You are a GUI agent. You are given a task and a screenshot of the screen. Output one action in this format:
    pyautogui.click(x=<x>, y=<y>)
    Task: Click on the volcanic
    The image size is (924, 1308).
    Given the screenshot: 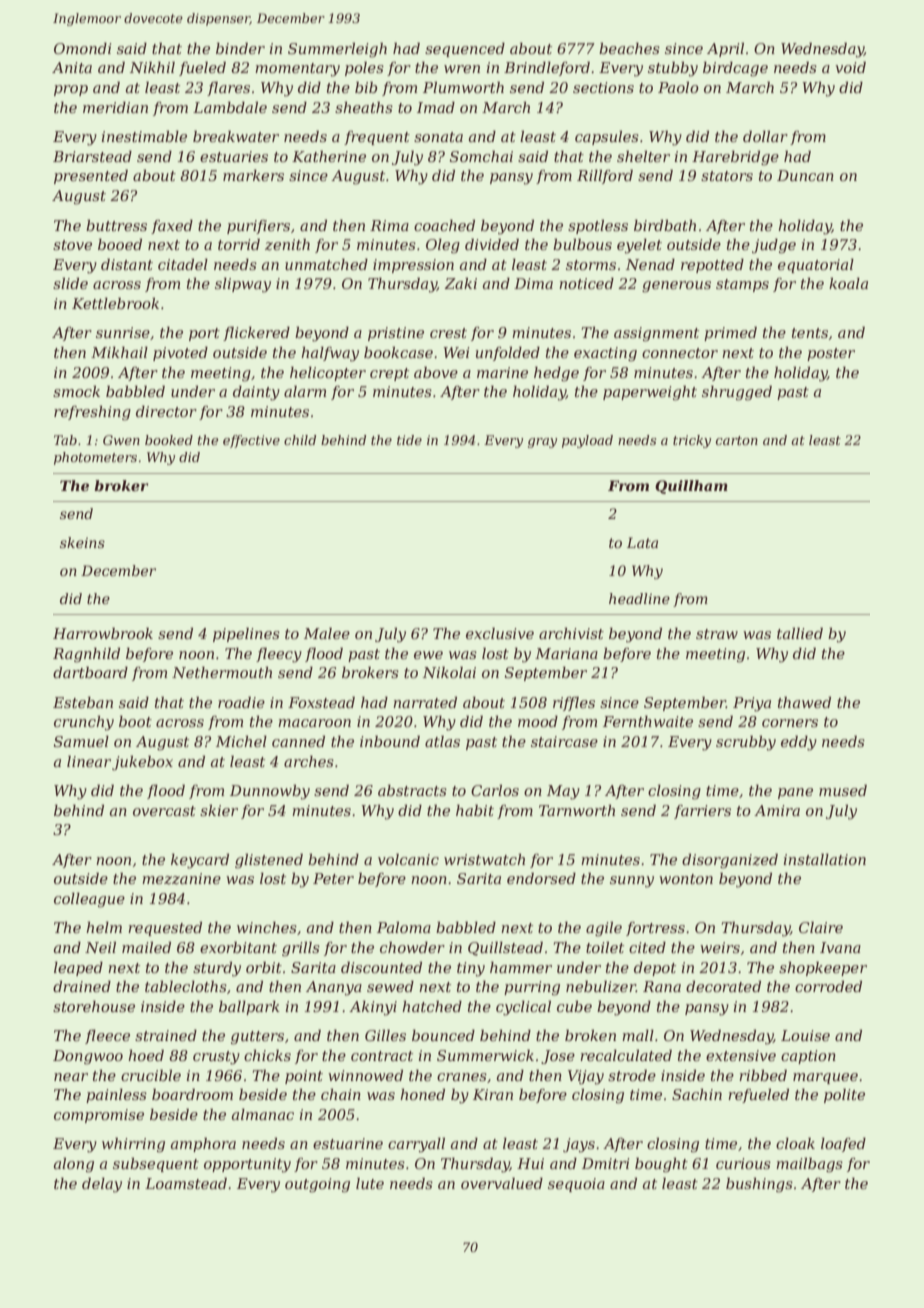 What is the action you would take?
    pyautogui.click(x=408, y=859)
